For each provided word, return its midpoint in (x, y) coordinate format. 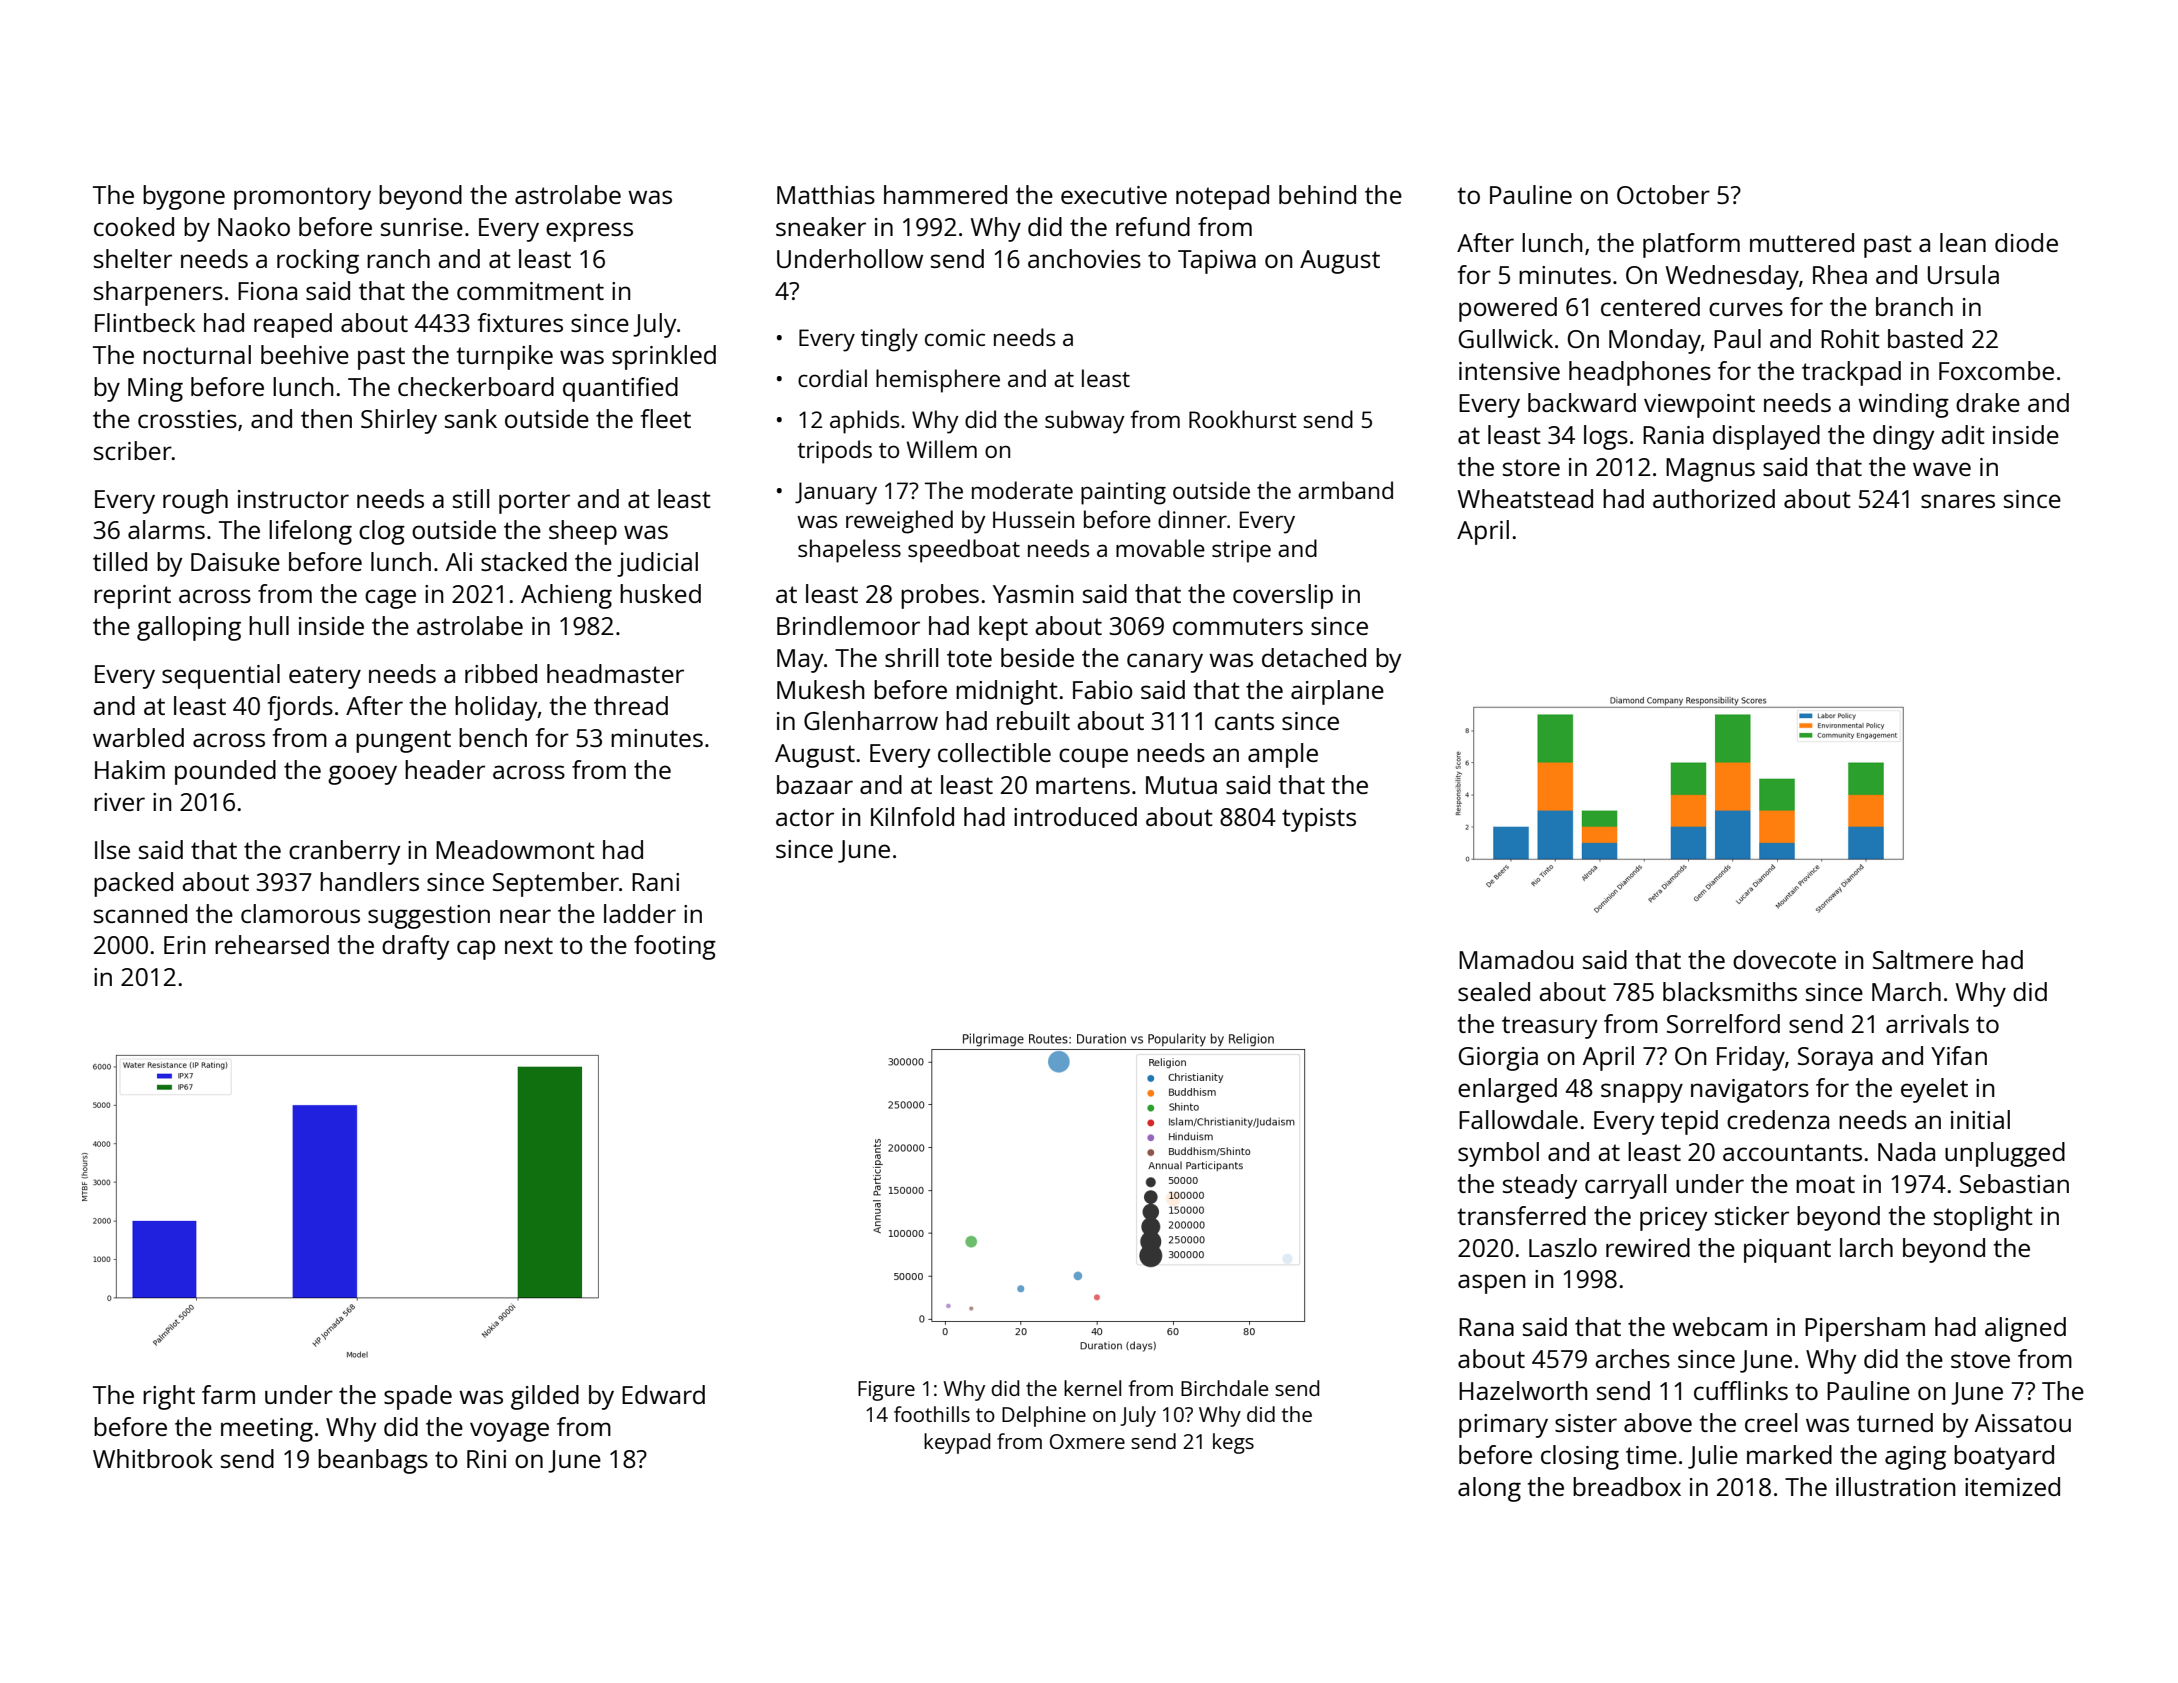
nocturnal (197, 354)
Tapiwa (1217, 262)
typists (1319, 820)
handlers (369, 881)
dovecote (1784, 959)
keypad (957, 1443)
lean (1963, 242)
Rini (486, 1459)
